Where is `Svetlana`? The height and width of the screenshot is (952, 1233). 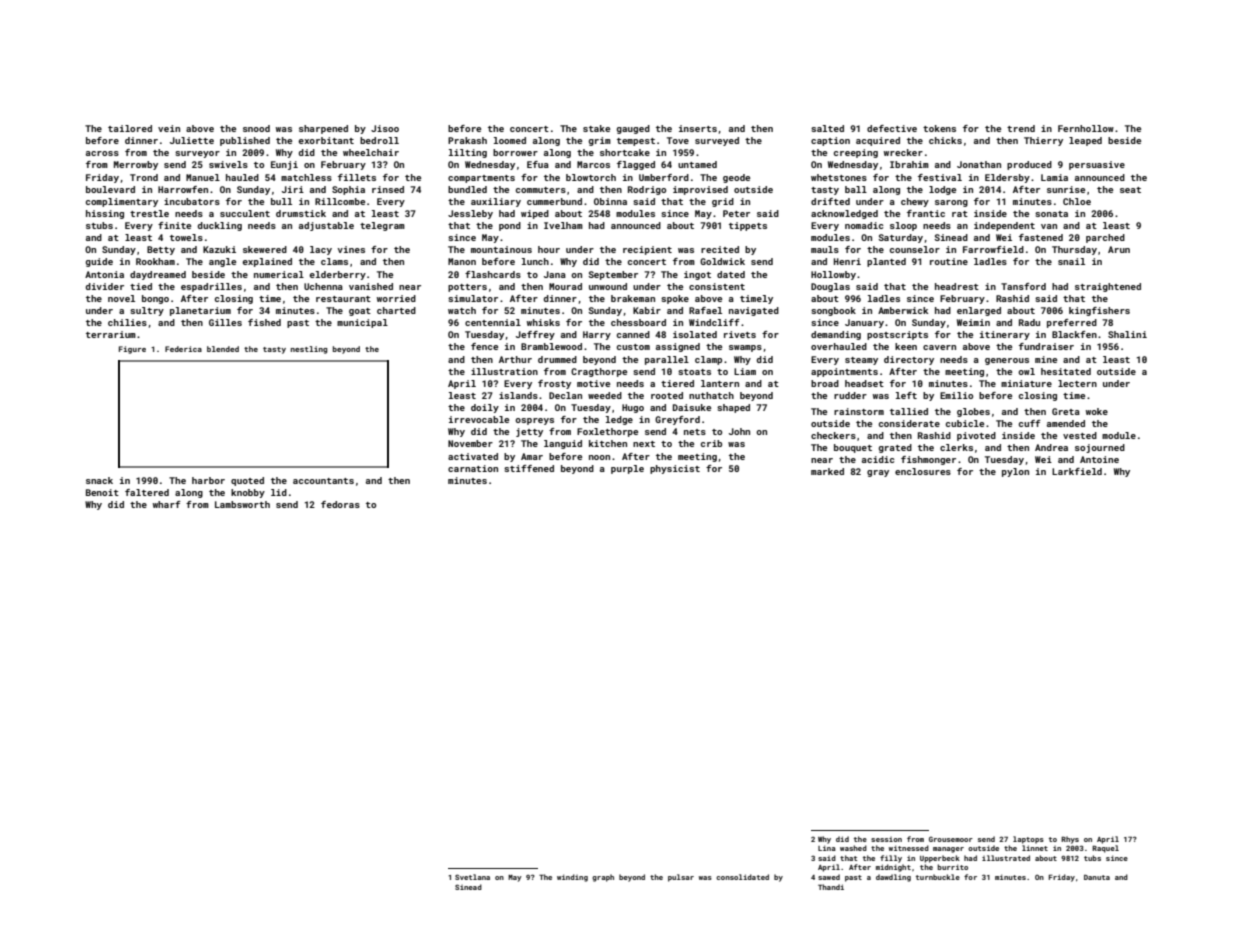
Svetlana is located at coordinates (472, 877).
